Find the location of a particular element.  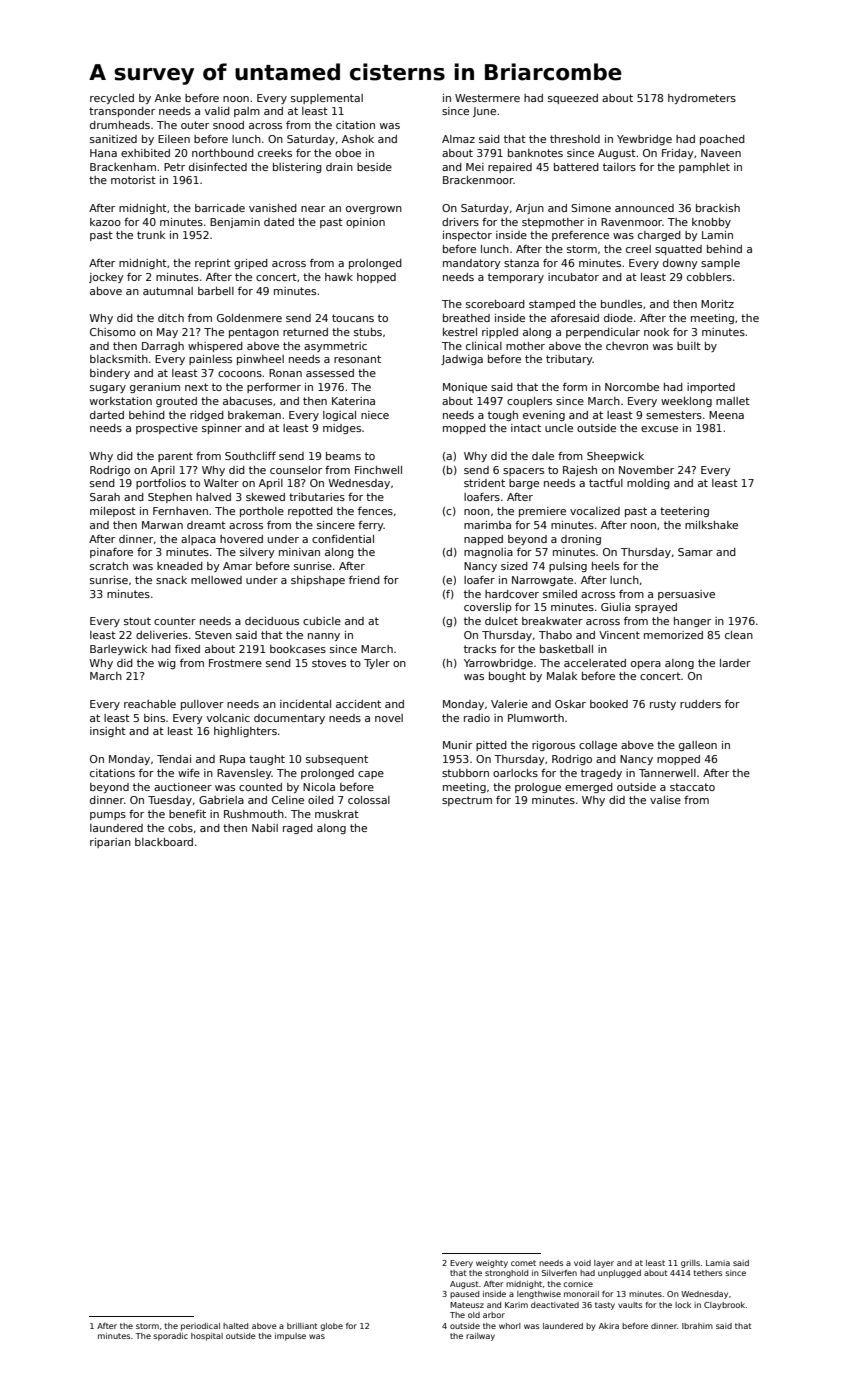

globe is located at coordinates (331, 1327).
